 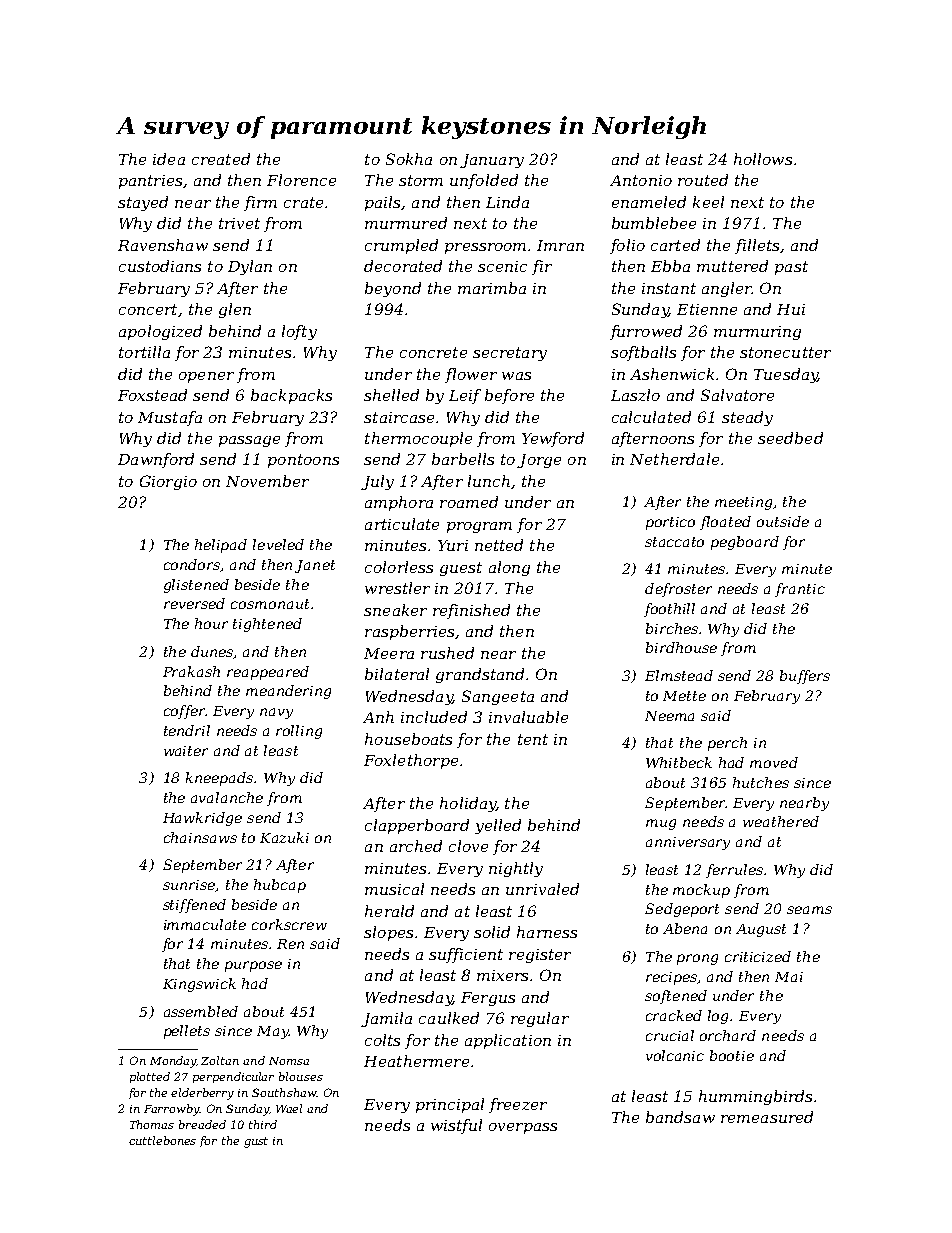 What do you see at coordinates (221, 159) in the screenshot?
I see `created` at bounding box center [221, 159].
